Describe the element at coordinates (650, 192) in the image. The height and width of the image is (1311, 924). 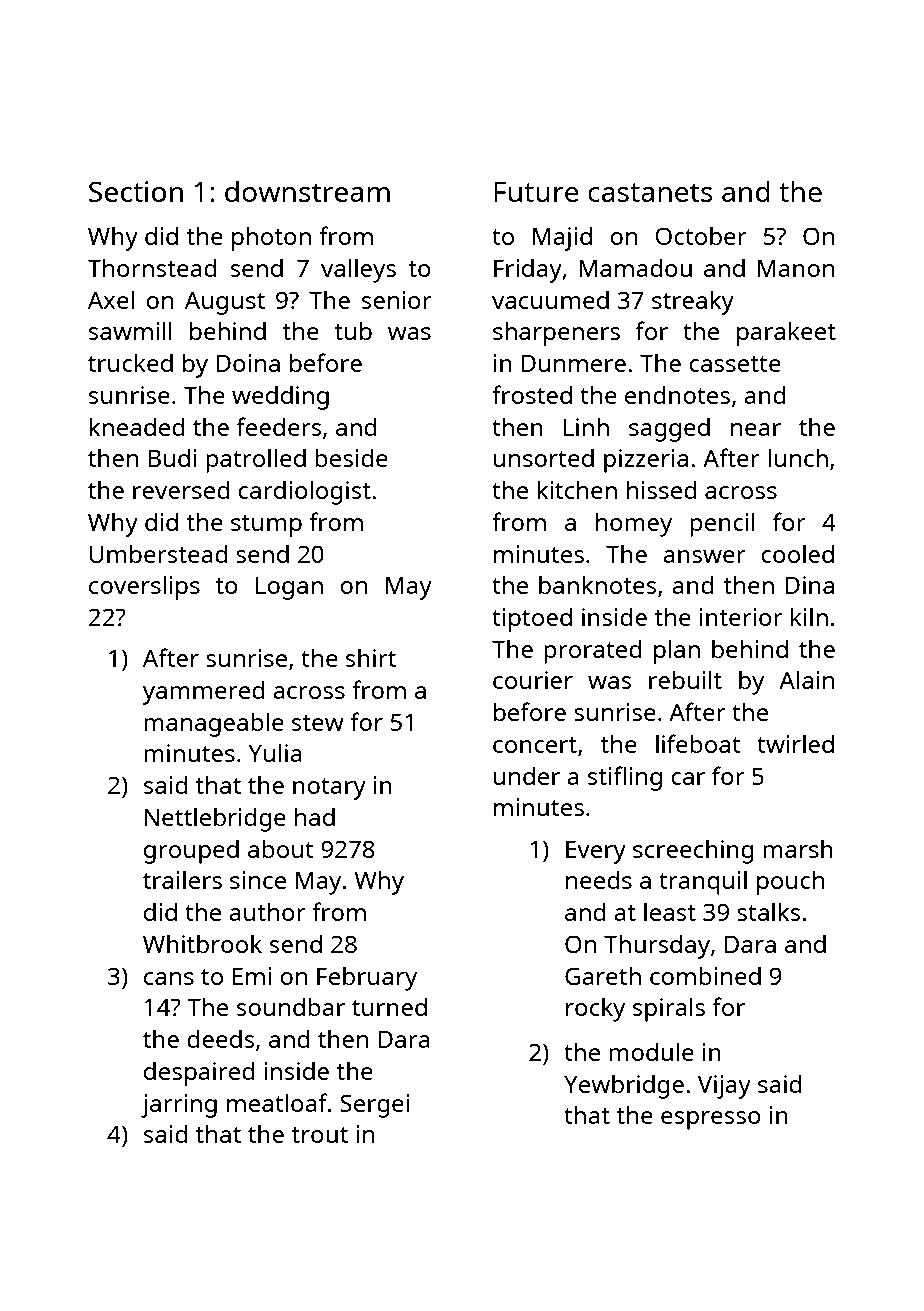
I see `castanets` at that location.
